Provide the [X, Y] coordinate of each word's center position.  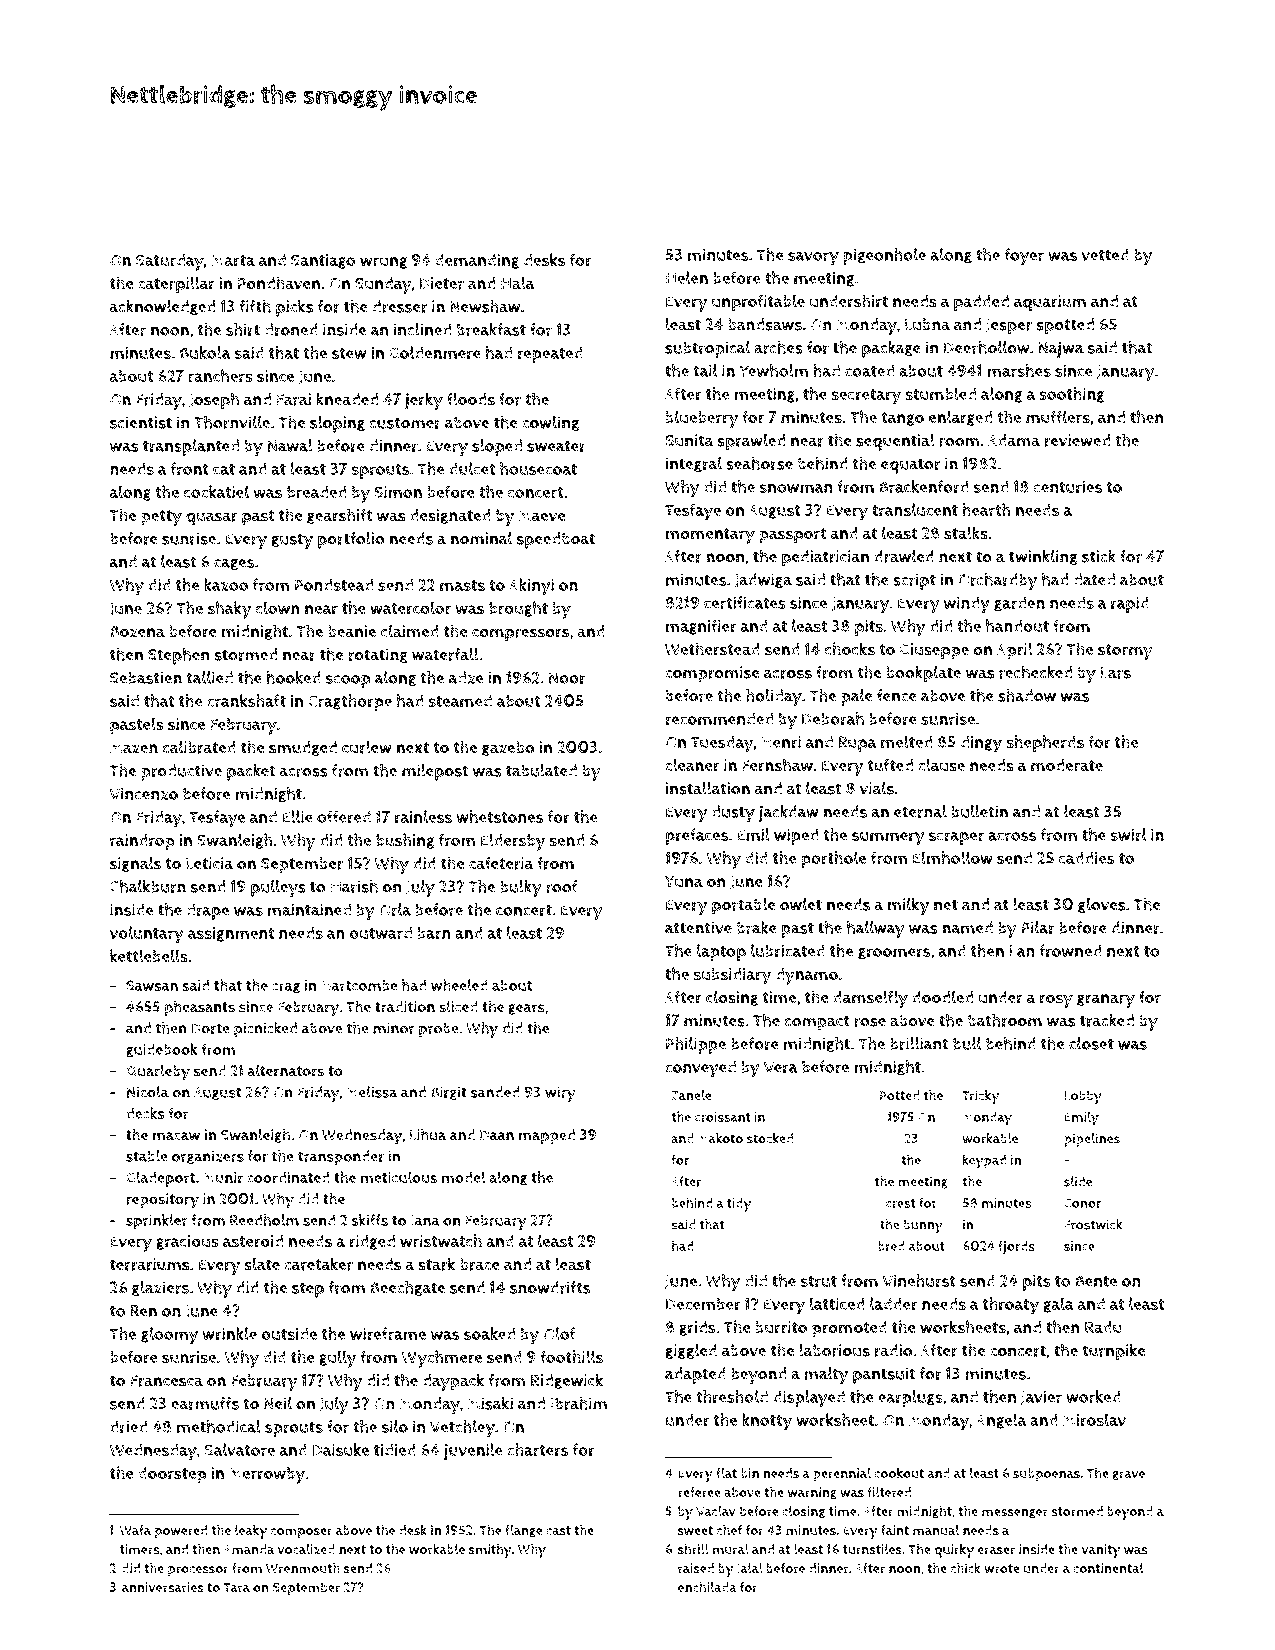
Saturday [170, 262]
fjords [1016, 1247]
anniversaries [163, 1587]
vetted [1105, 254]
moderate [1067, 765]
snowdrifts [550, 1287]
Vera [780, 1067]
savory [813, 259]
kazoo [226, 584]
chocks [850, 649]
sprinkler [157, 1222]
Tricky [980, 1097]
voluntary [147, 935]
